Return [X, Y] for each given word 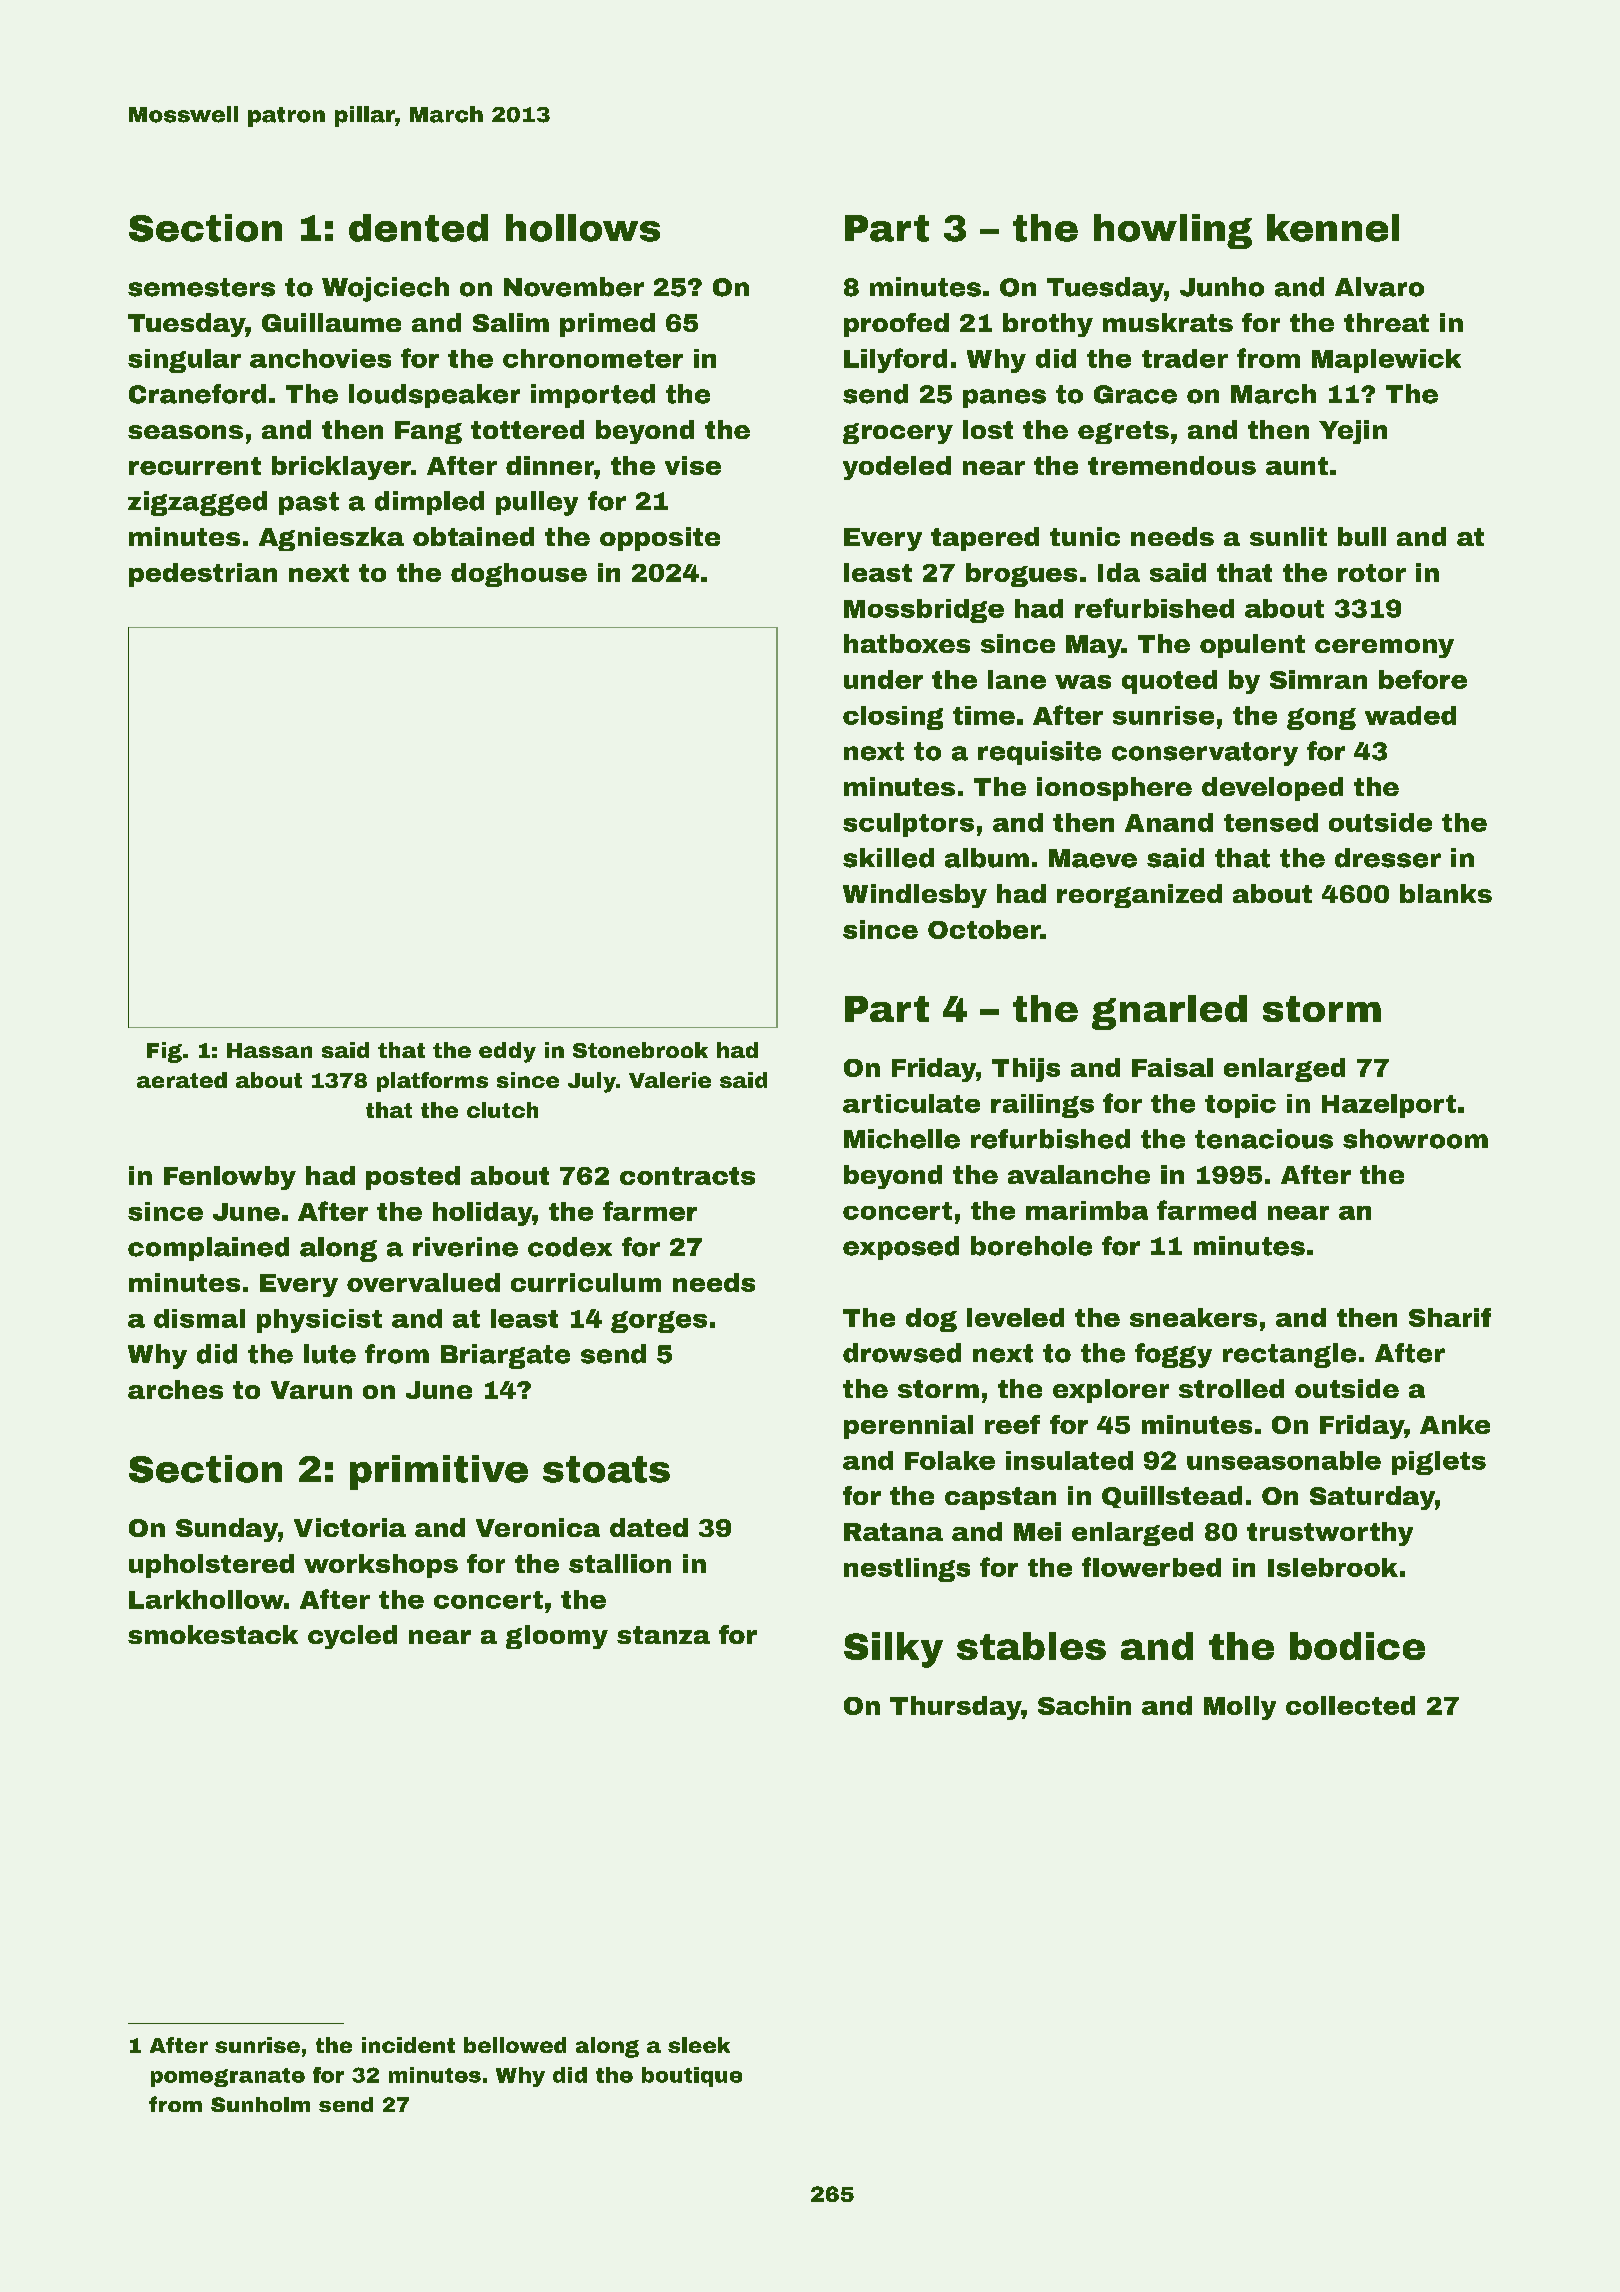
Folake [950, 1460]
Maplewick [1386, 361]
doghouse [519, 575]
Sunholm [260, 2104]
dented [418, 228]
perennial [908, 1427]
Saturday [1372, 1498]
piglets [1439, 1463]
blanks [1446, 893]
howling [1173, 231]
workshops [381, 1566]
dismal [199, 1318]
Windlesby [915, 896]
